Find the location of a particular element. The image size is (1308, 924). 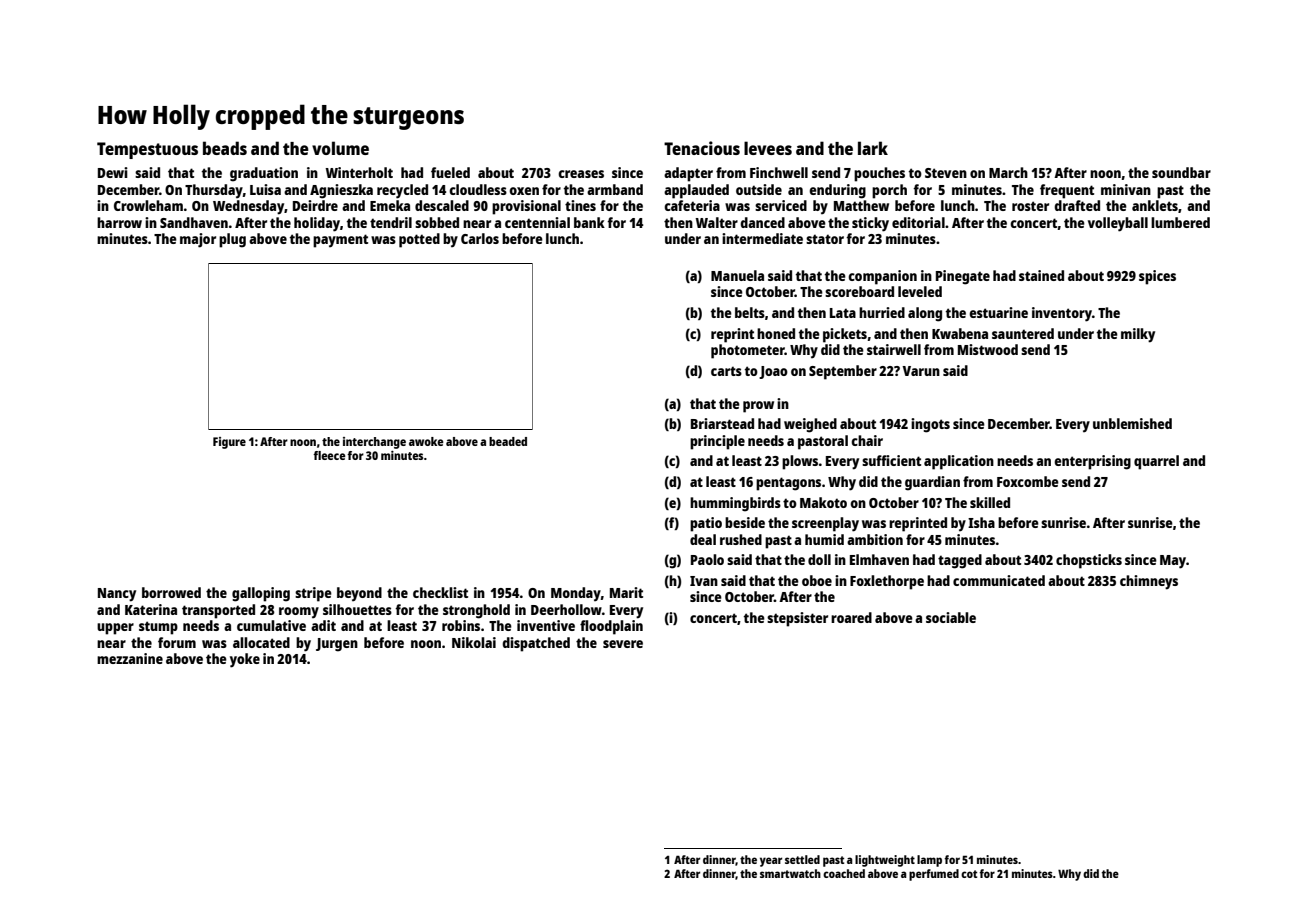

yoke is located at coordinates (245, 660).
